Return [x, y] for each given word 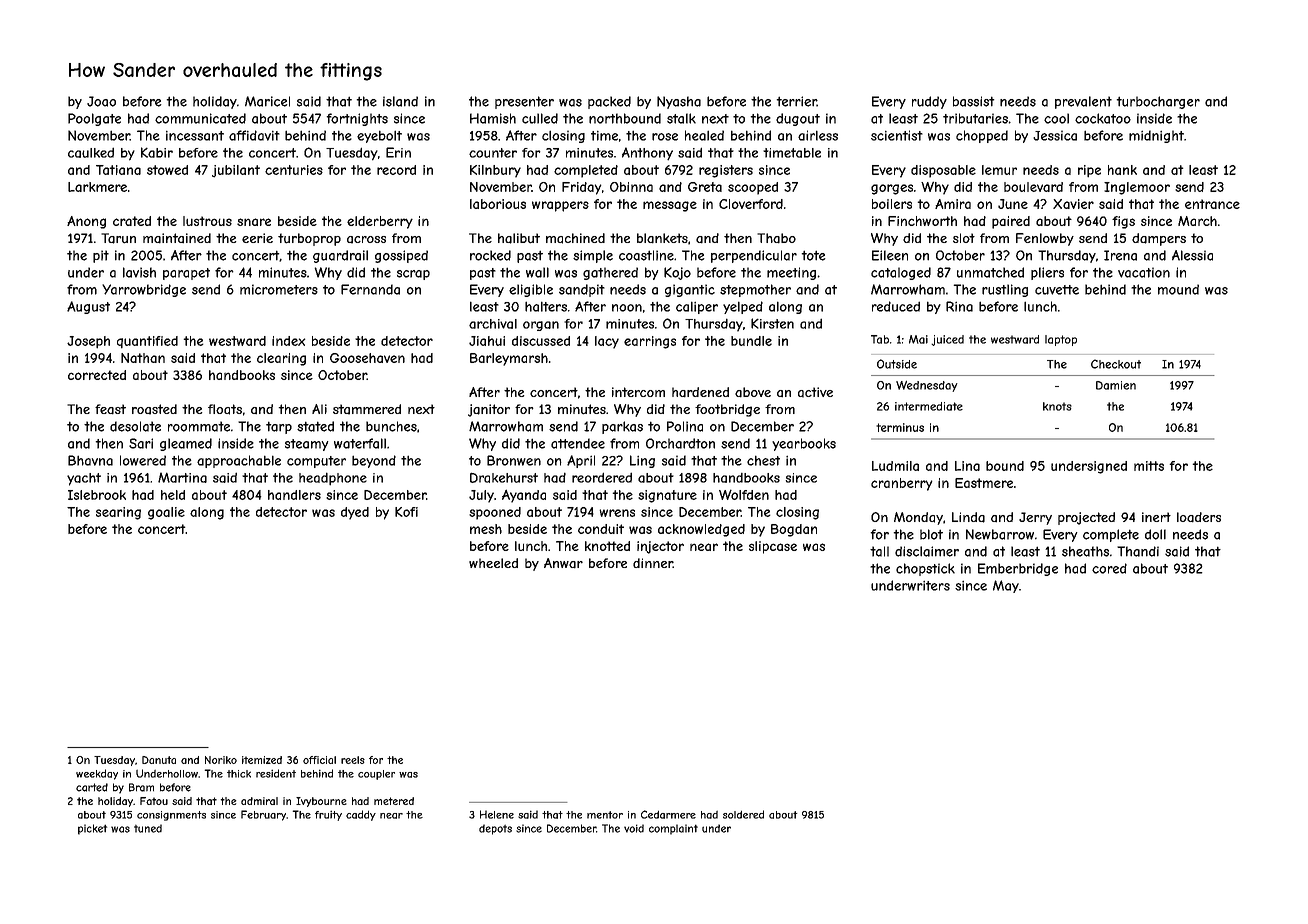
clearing [281, 359]
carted [92, 787]
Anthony [647, 154]
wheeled [493, 563]
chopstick [925, 569]
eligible [531, 290]
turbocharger [1158, 102]
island [400, 101]
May [1006, 586]
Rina [959, 306]
